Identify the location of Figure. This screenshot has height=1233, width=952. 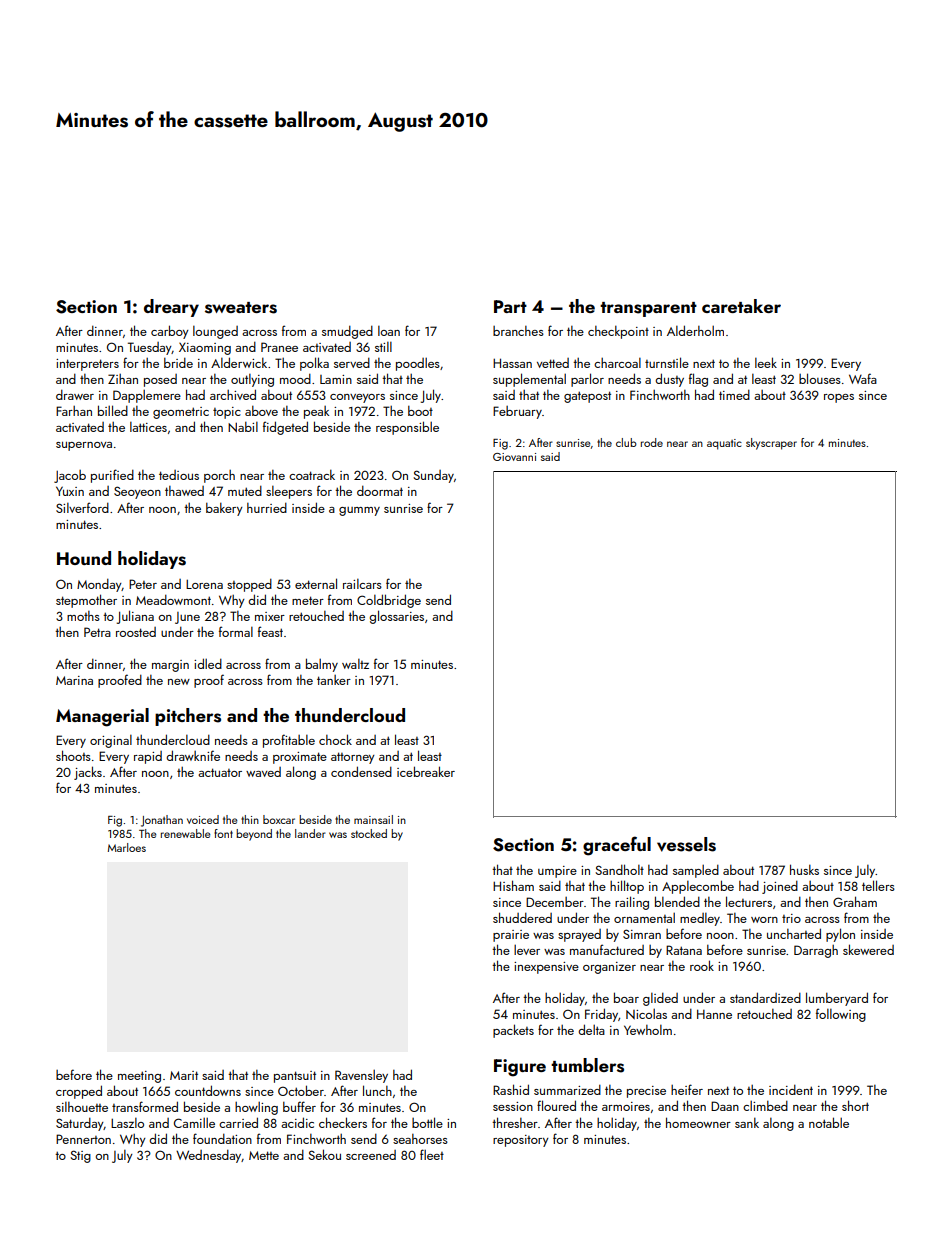
(520, 1068).
